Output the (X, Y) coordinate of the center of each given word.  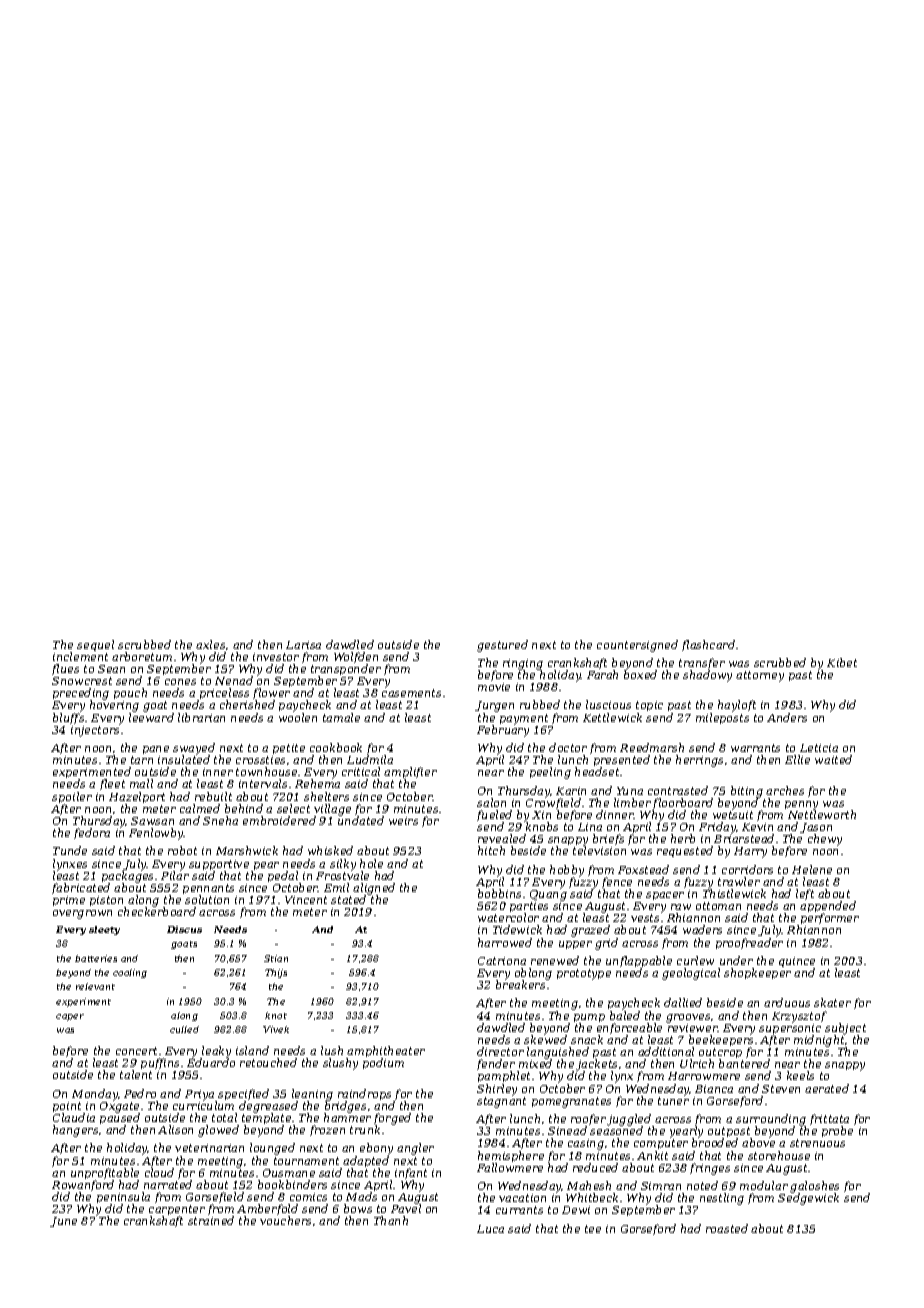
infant (411, 1173)
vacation (522, 1198)
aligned (374, 889)
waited (833, 759)
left (805, 894)
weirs (403, 821)
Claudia (74, 1117)
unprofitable (105, 1173)
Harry (750, 852)
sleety (104, 930)
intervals (263, 783)
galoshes (814, 1187)
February (503, 731)
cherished (247, 705)
